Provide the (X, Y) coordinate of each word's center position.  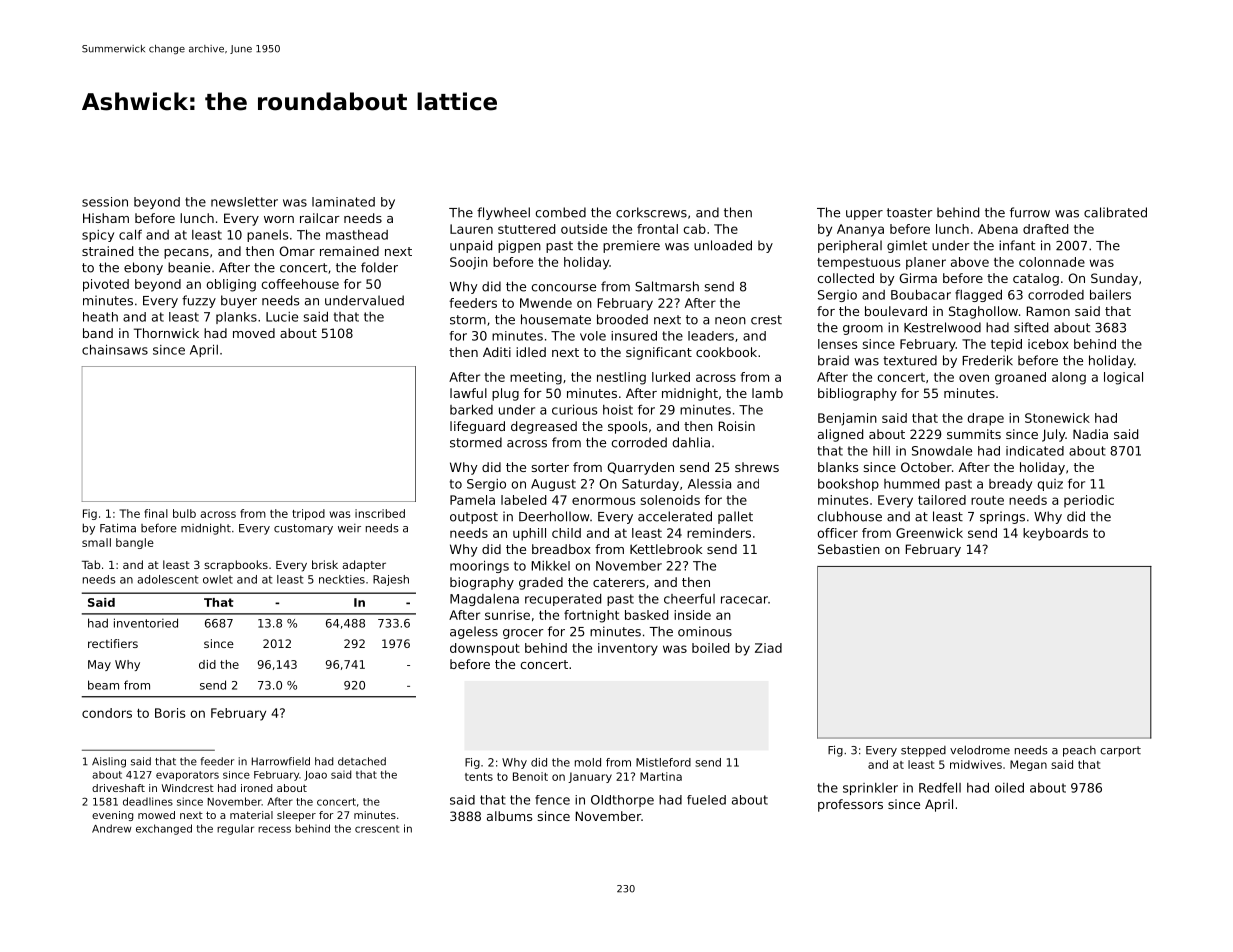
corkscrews (651, 212)
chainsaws (115, 349)
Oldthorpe (622, 801)
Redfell (940, 787)
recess (274, 829)
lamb (767, 393)
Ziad (768, 648)
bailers (1110, 294)
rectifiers (113, 643)
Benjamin (847, 419)
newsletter (244, 202)
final (156, 513)
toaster (910, 213)
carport (1120, 751)
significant (659, 353)
